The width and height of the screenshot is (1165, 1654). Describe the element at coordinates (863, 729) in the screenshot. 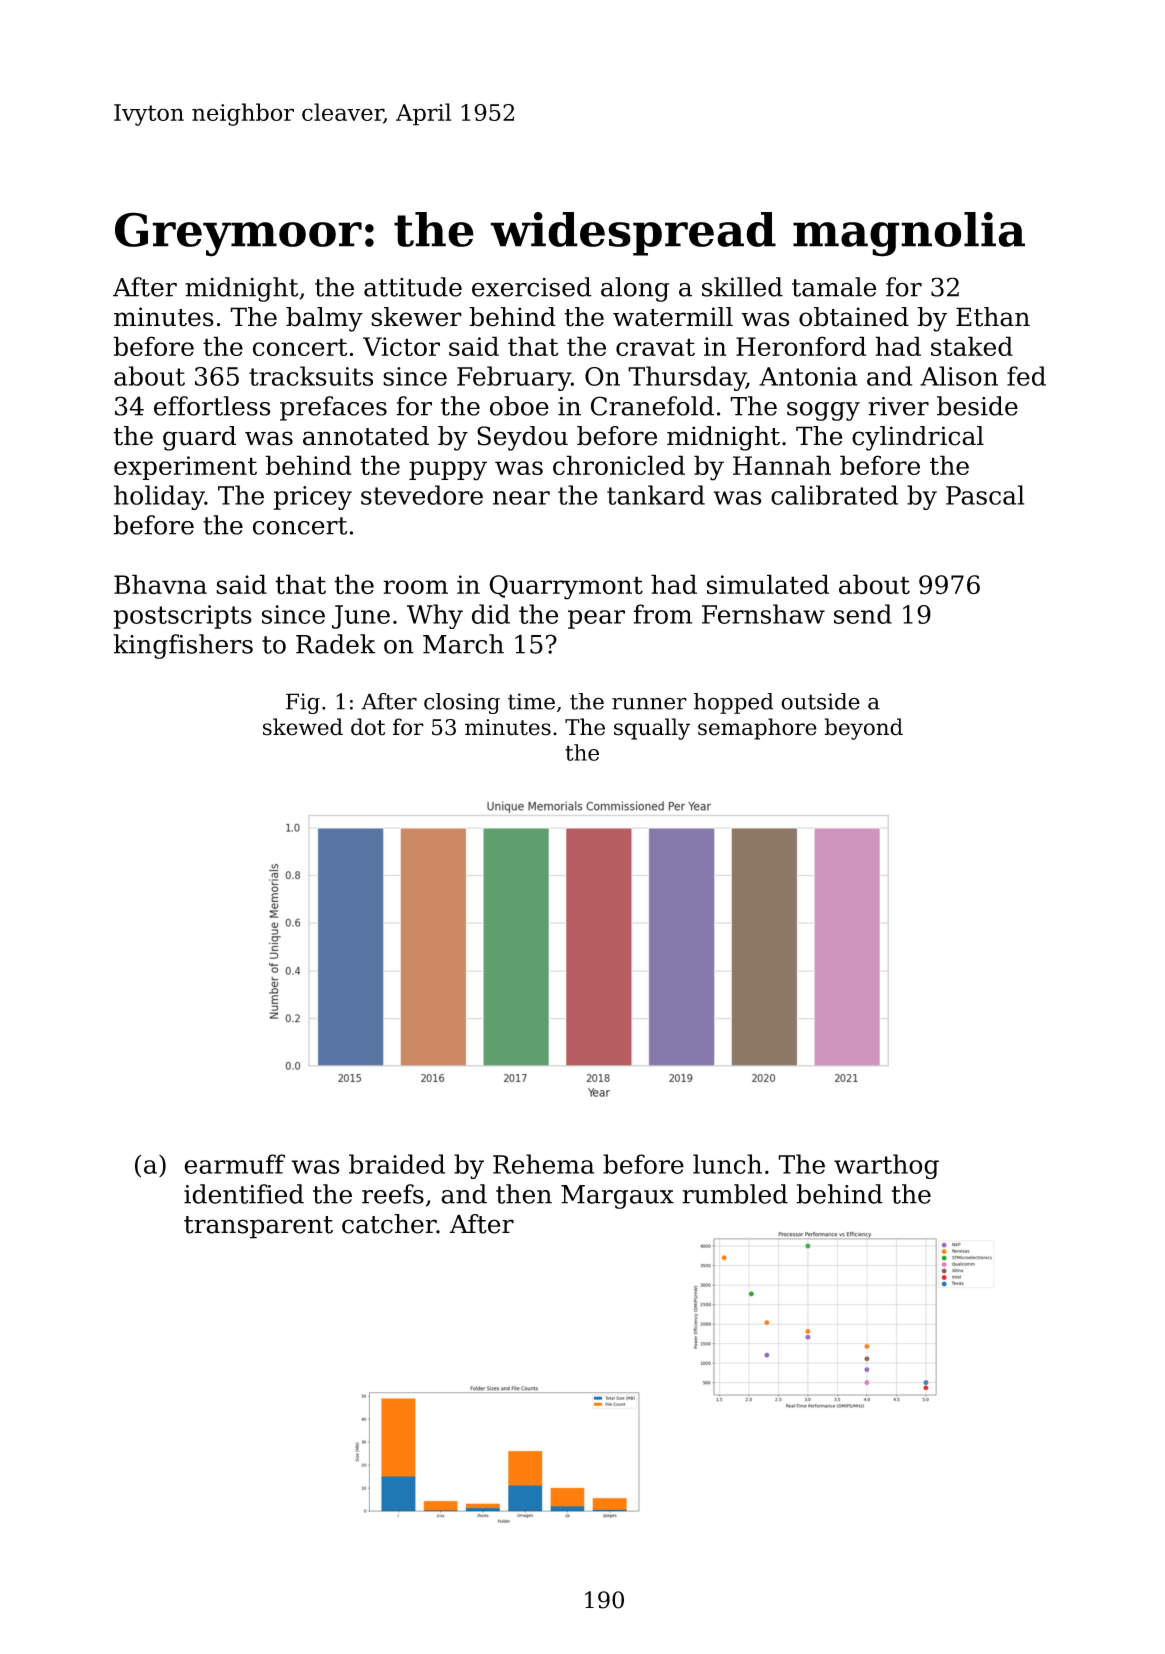

I see `beyond` at that location.
